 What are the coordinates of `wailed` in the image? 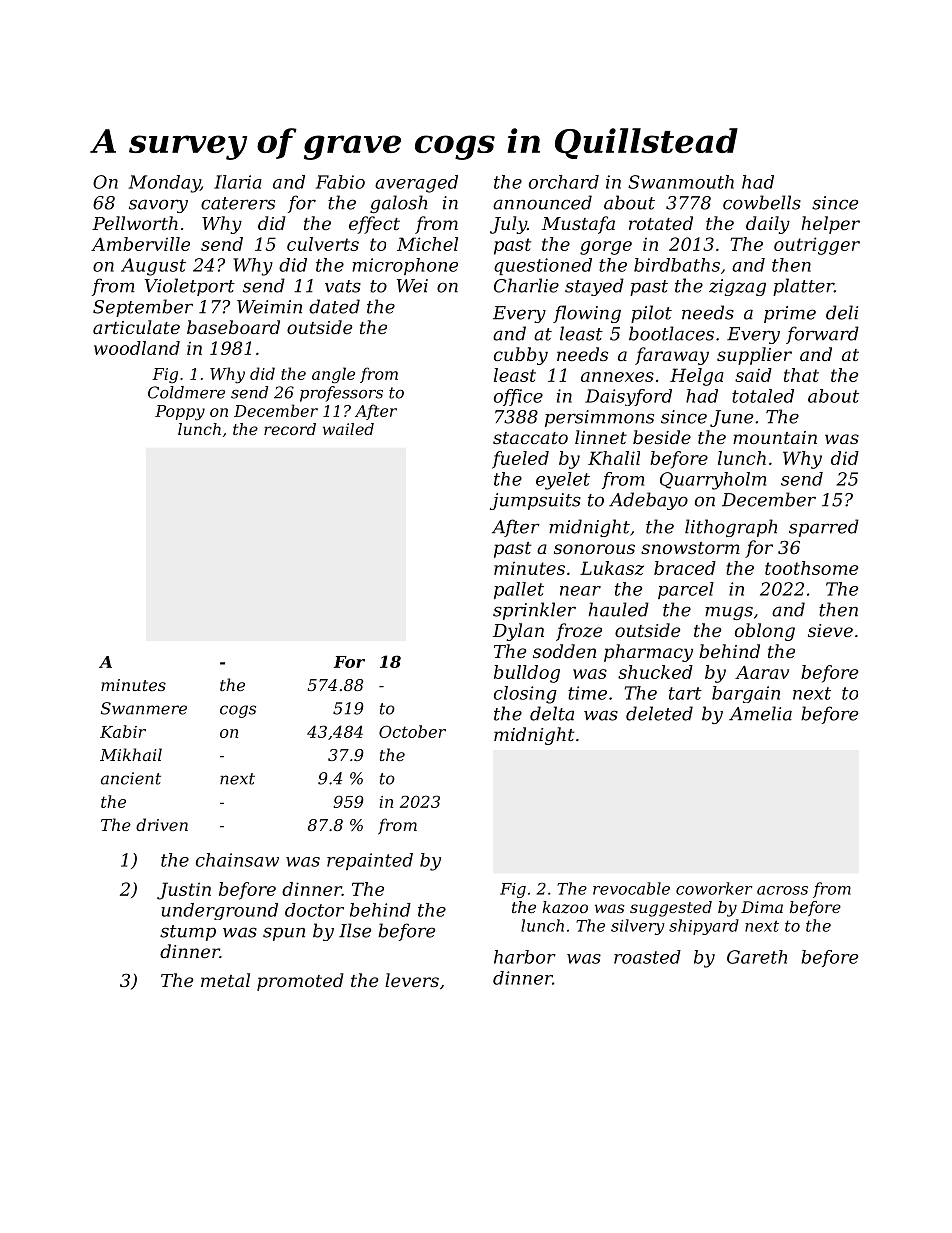 It's located at (348, 429).
